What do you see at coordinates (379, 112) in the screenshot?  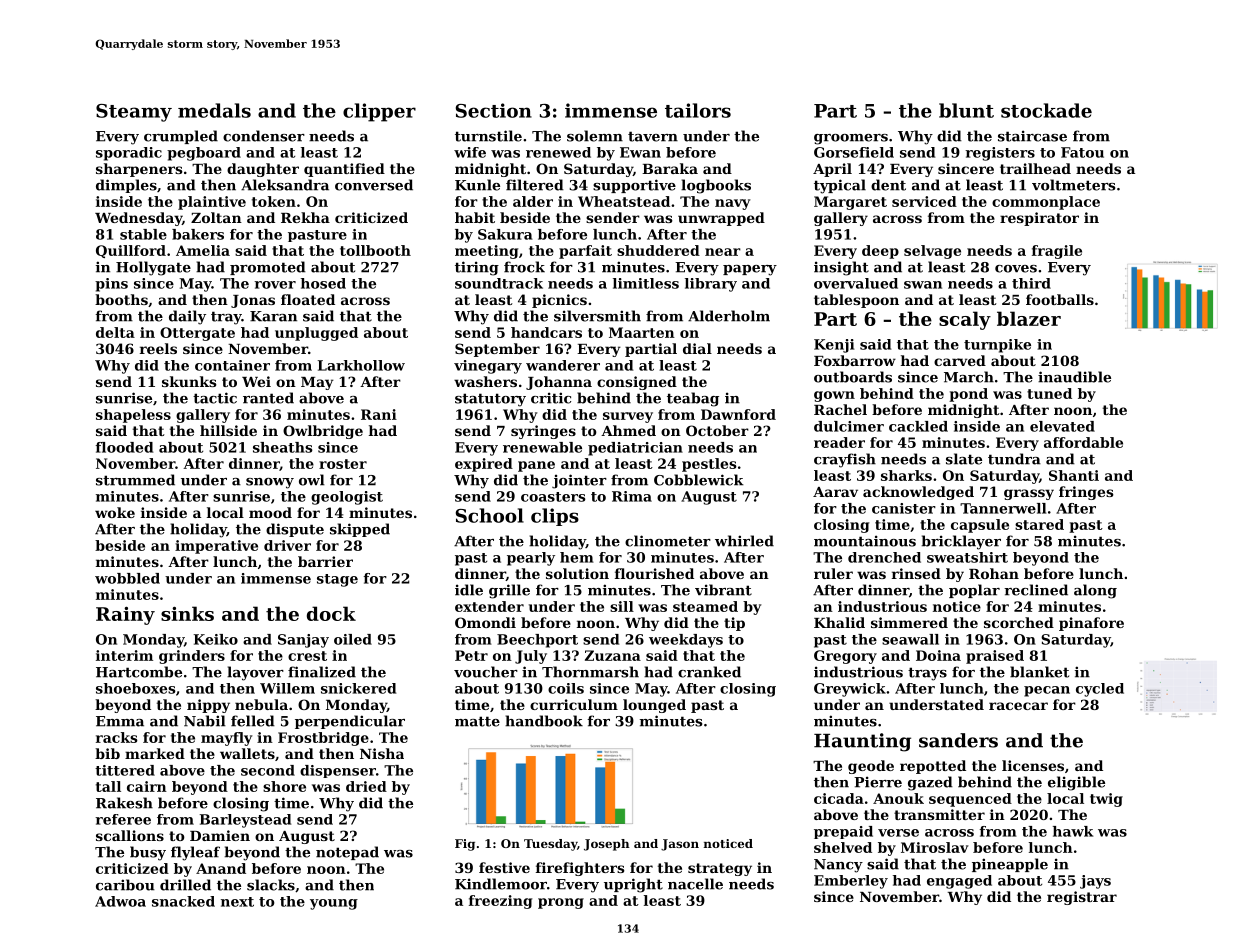 I see `clipper` at bounding box center [379, 112].
